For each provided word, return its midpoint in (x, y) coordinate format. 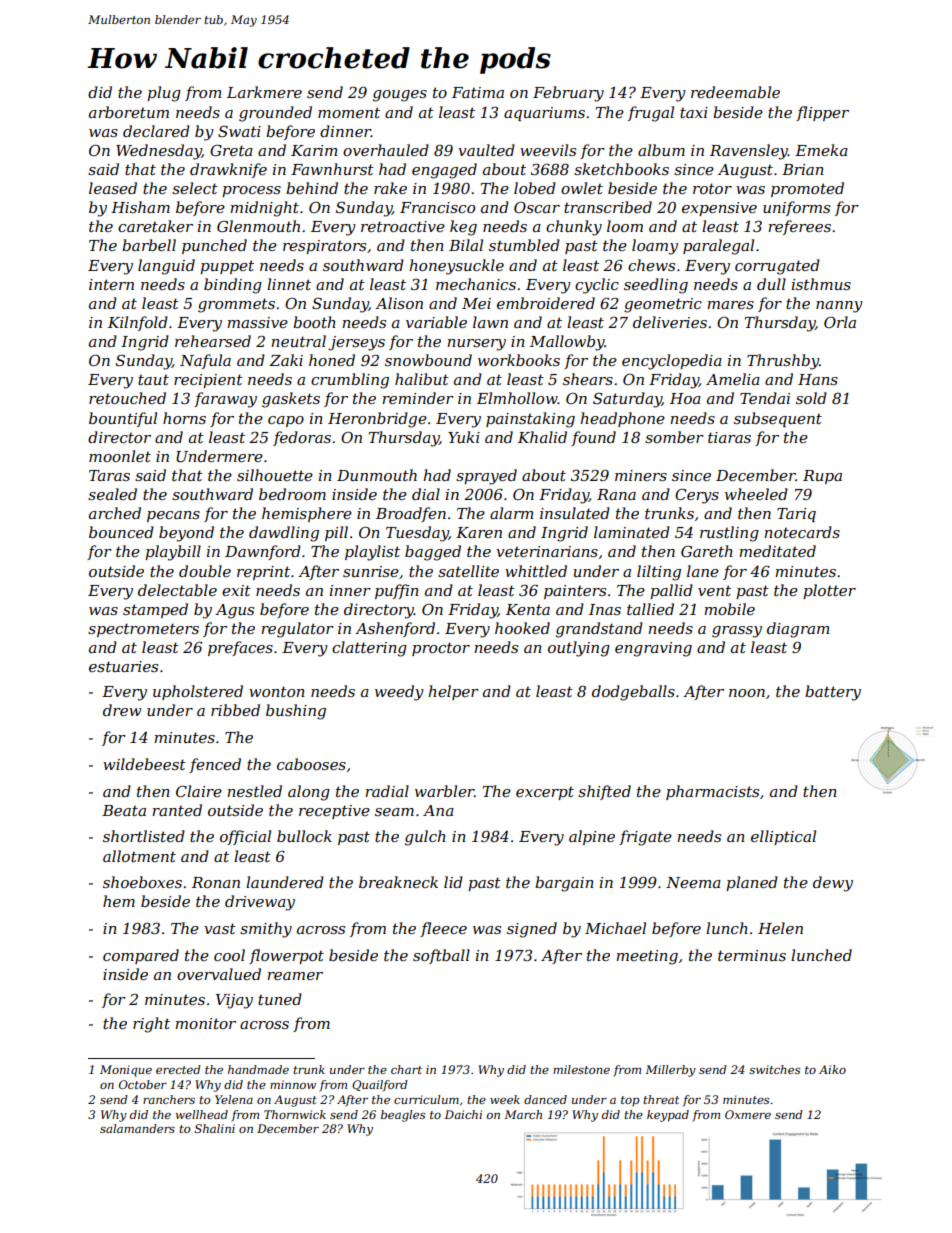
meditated (777, 551)
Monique (126, 1071)
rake (390, 188)
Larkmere (264, 92)
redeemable (735, 92)
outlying (579, 649)
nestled (254, 791)
